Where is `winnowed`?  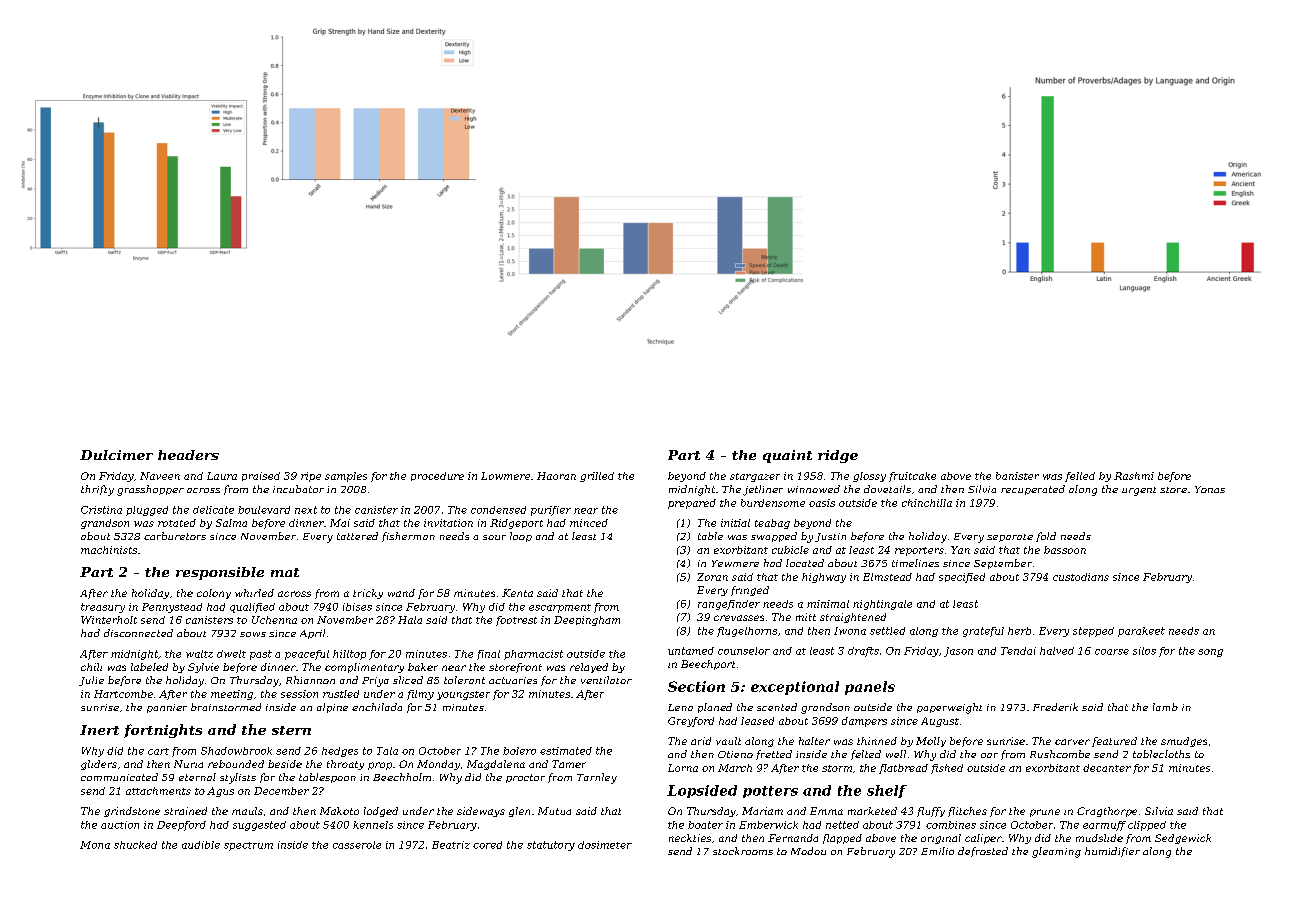 winnowed is located at coordinates (814, 489).
